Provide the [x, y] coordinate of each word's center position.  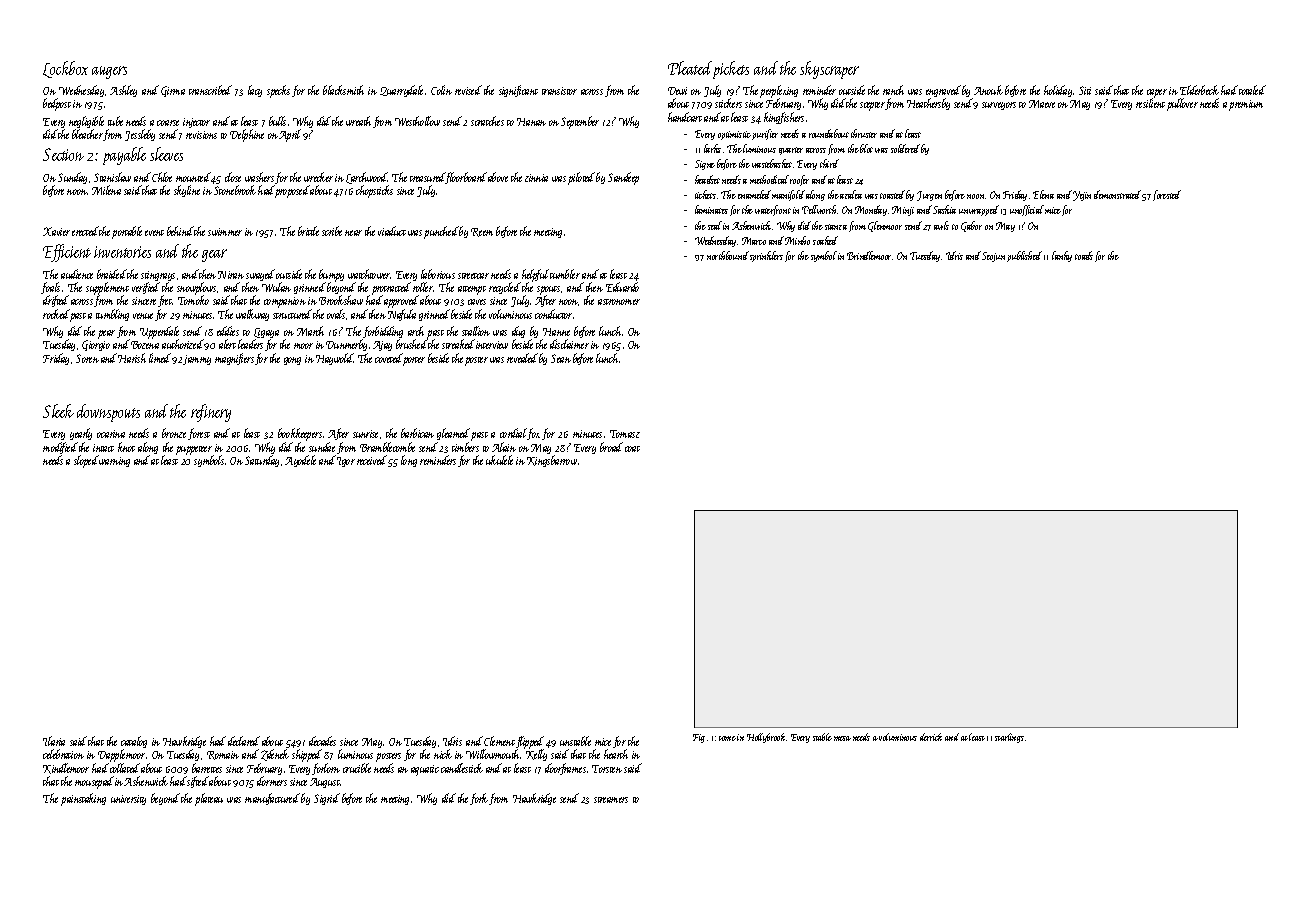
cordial [514, 434]
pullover [1182, 104]
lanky [1062, 256]
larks [712, 148]
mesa [842, 738]
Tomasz [625, 434]
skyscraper [829, 70]
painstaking [83, 799]
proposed [292, 191]
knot [126, 447]
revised [468, 90]
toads [1084, 255]
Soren [87, 358]
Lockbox [65, 69]
